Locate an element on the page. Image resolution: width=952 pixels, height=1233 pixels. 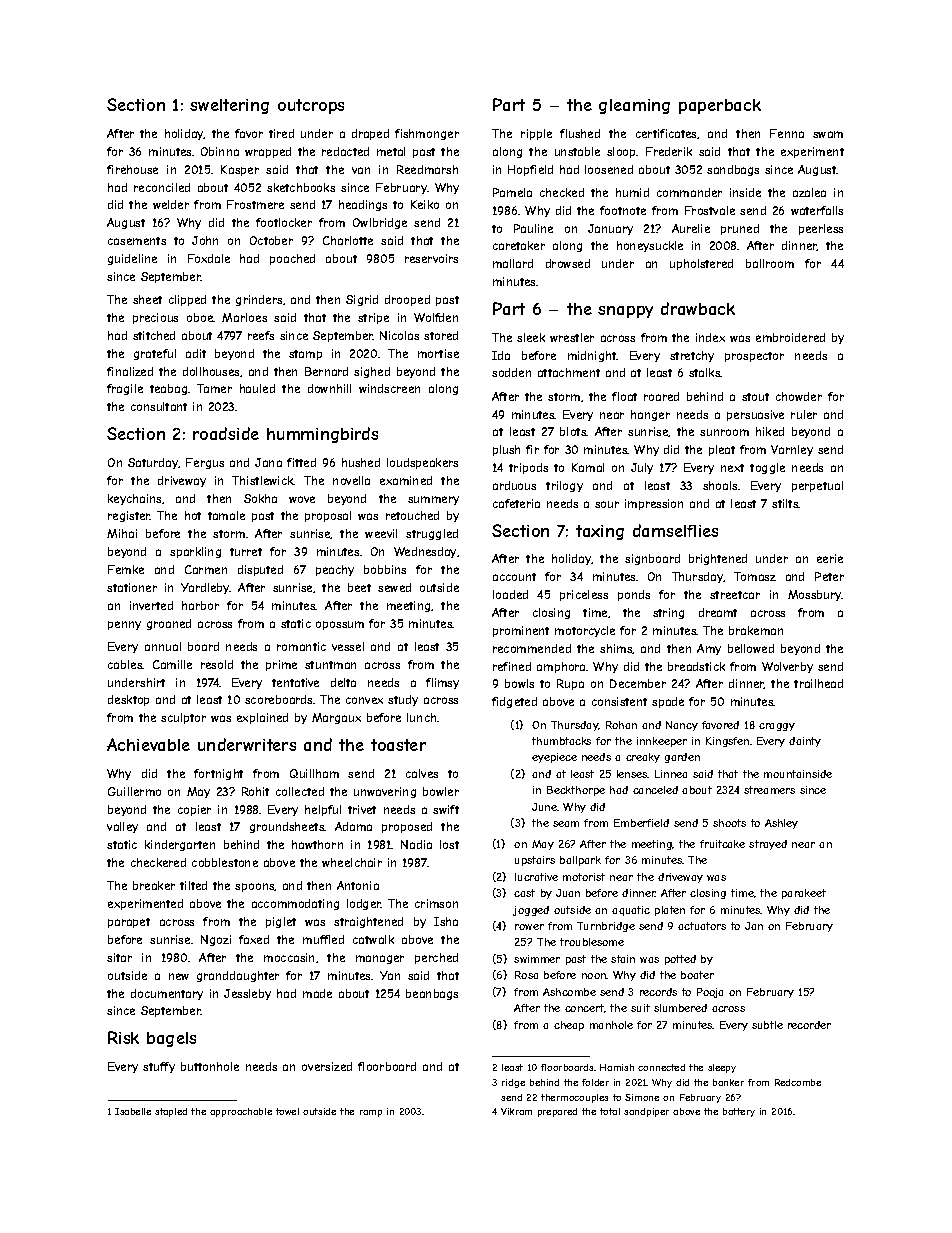
Isabelle is located at coordinates (133, 1111).
